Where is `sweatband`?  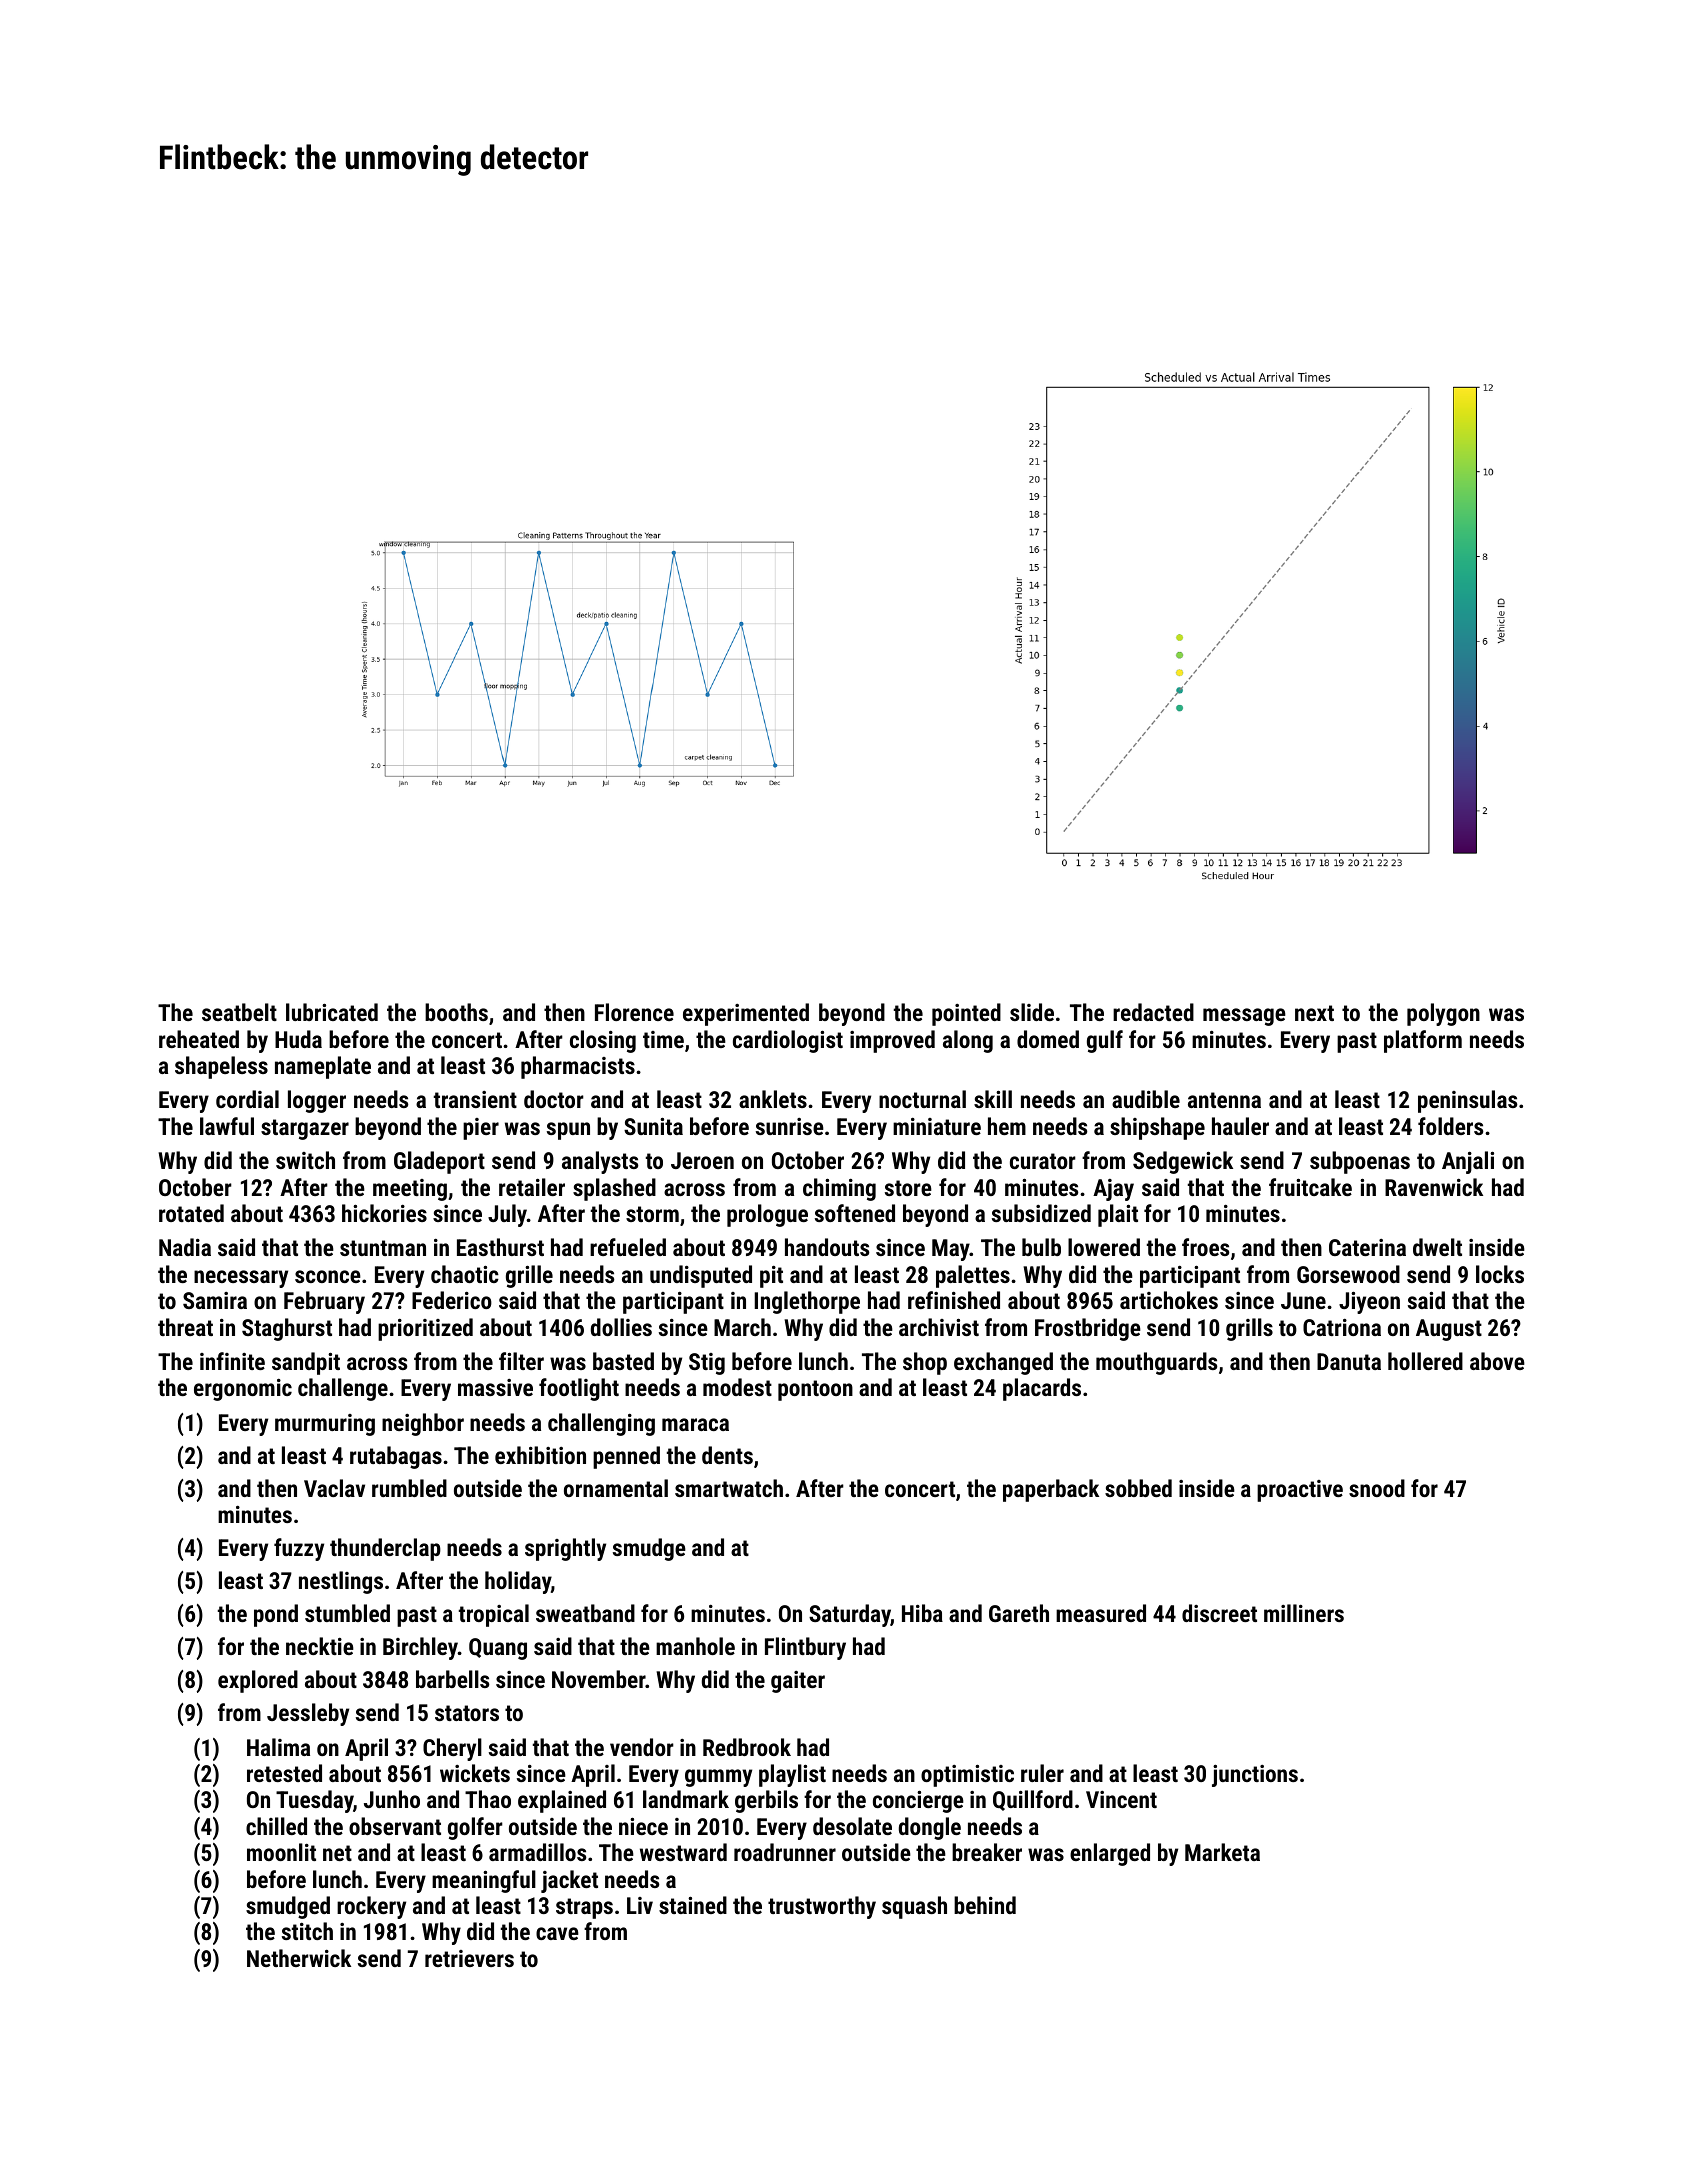
sweatband is located at coordinates (585, 1613).
